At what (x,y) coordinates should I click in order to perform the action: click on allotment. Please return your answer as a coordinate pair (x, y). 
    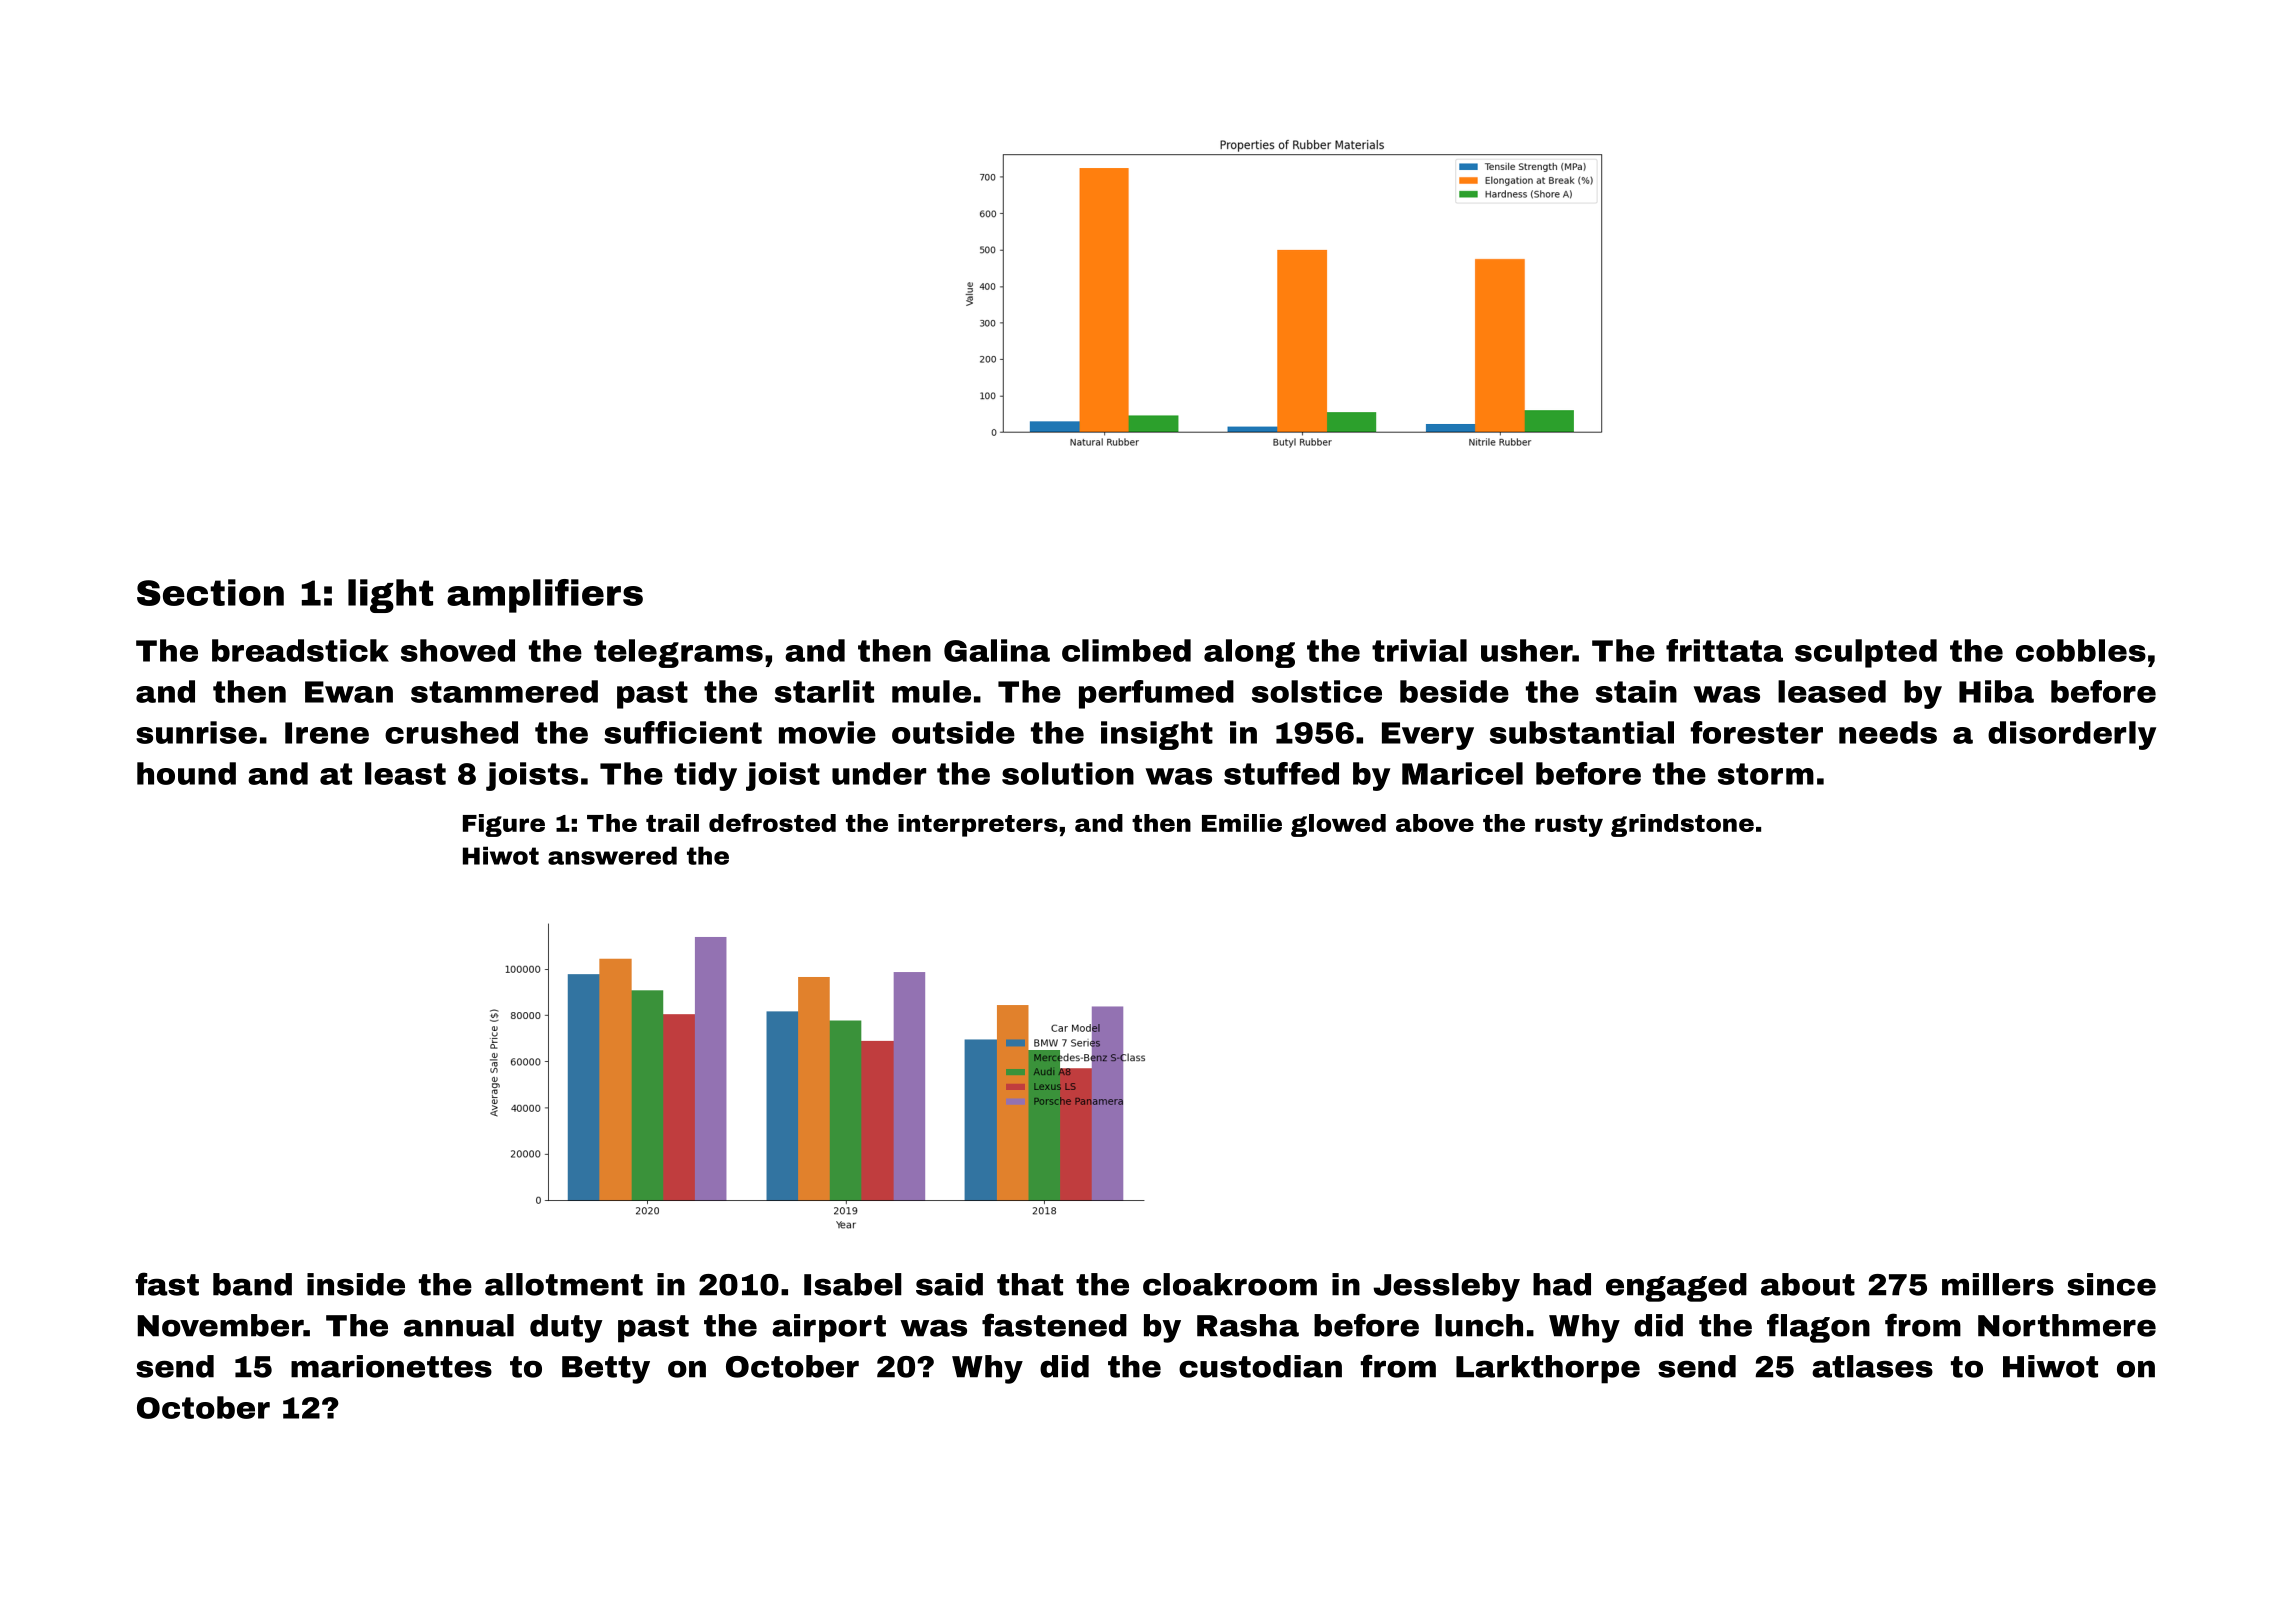
    Looking at the image, I should click on (564, 1284).
